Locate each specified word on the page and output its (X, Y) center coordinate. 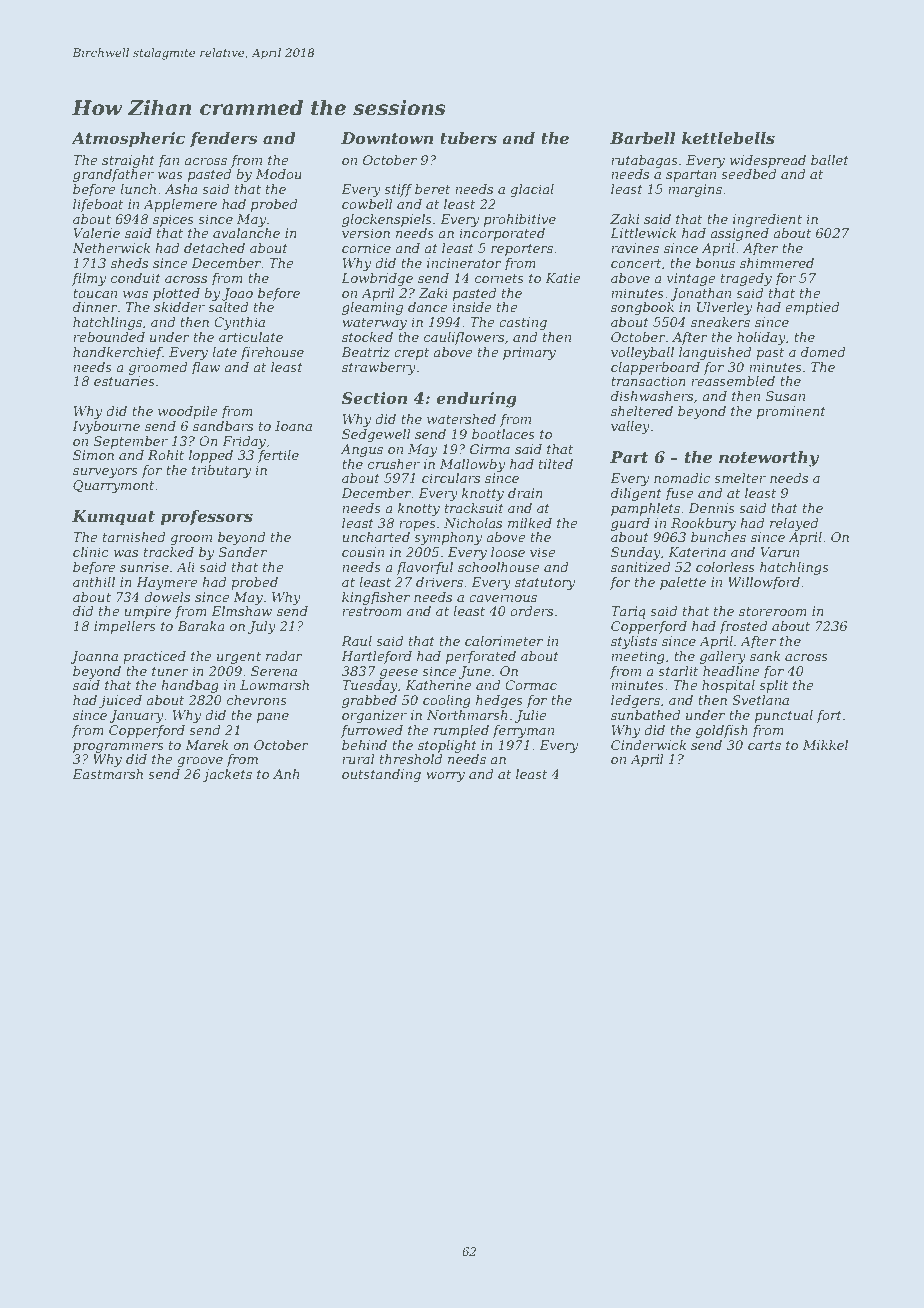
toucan (95, 293)
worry (445, 777)
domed (823, 352)
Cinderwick (648, 745)
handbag (190, 686)
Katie (563, 278)
